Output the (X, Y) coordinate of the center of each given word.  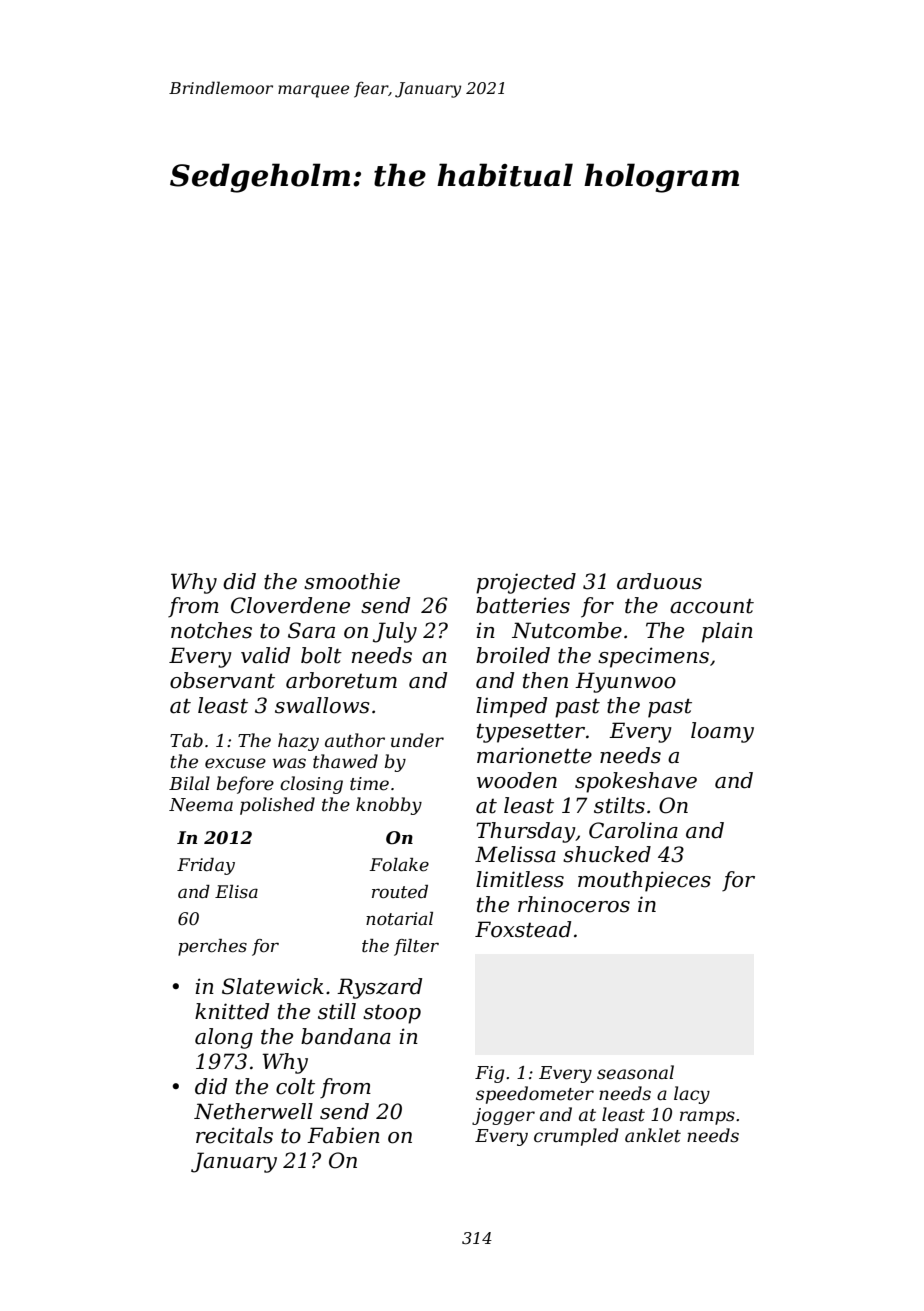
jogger (503, 1116)
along (224, 1038)
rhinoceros (574, 904)
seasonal (635, 1072)
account (712, 606)
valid (265, 655)
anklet (653, 1135)
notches (211, 630)
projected (526, 583)
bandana (346, 1036)
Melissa (515, 854)
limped (511, 707)
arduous (659, 581)
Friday (206, 866)
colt (295, 1086)
